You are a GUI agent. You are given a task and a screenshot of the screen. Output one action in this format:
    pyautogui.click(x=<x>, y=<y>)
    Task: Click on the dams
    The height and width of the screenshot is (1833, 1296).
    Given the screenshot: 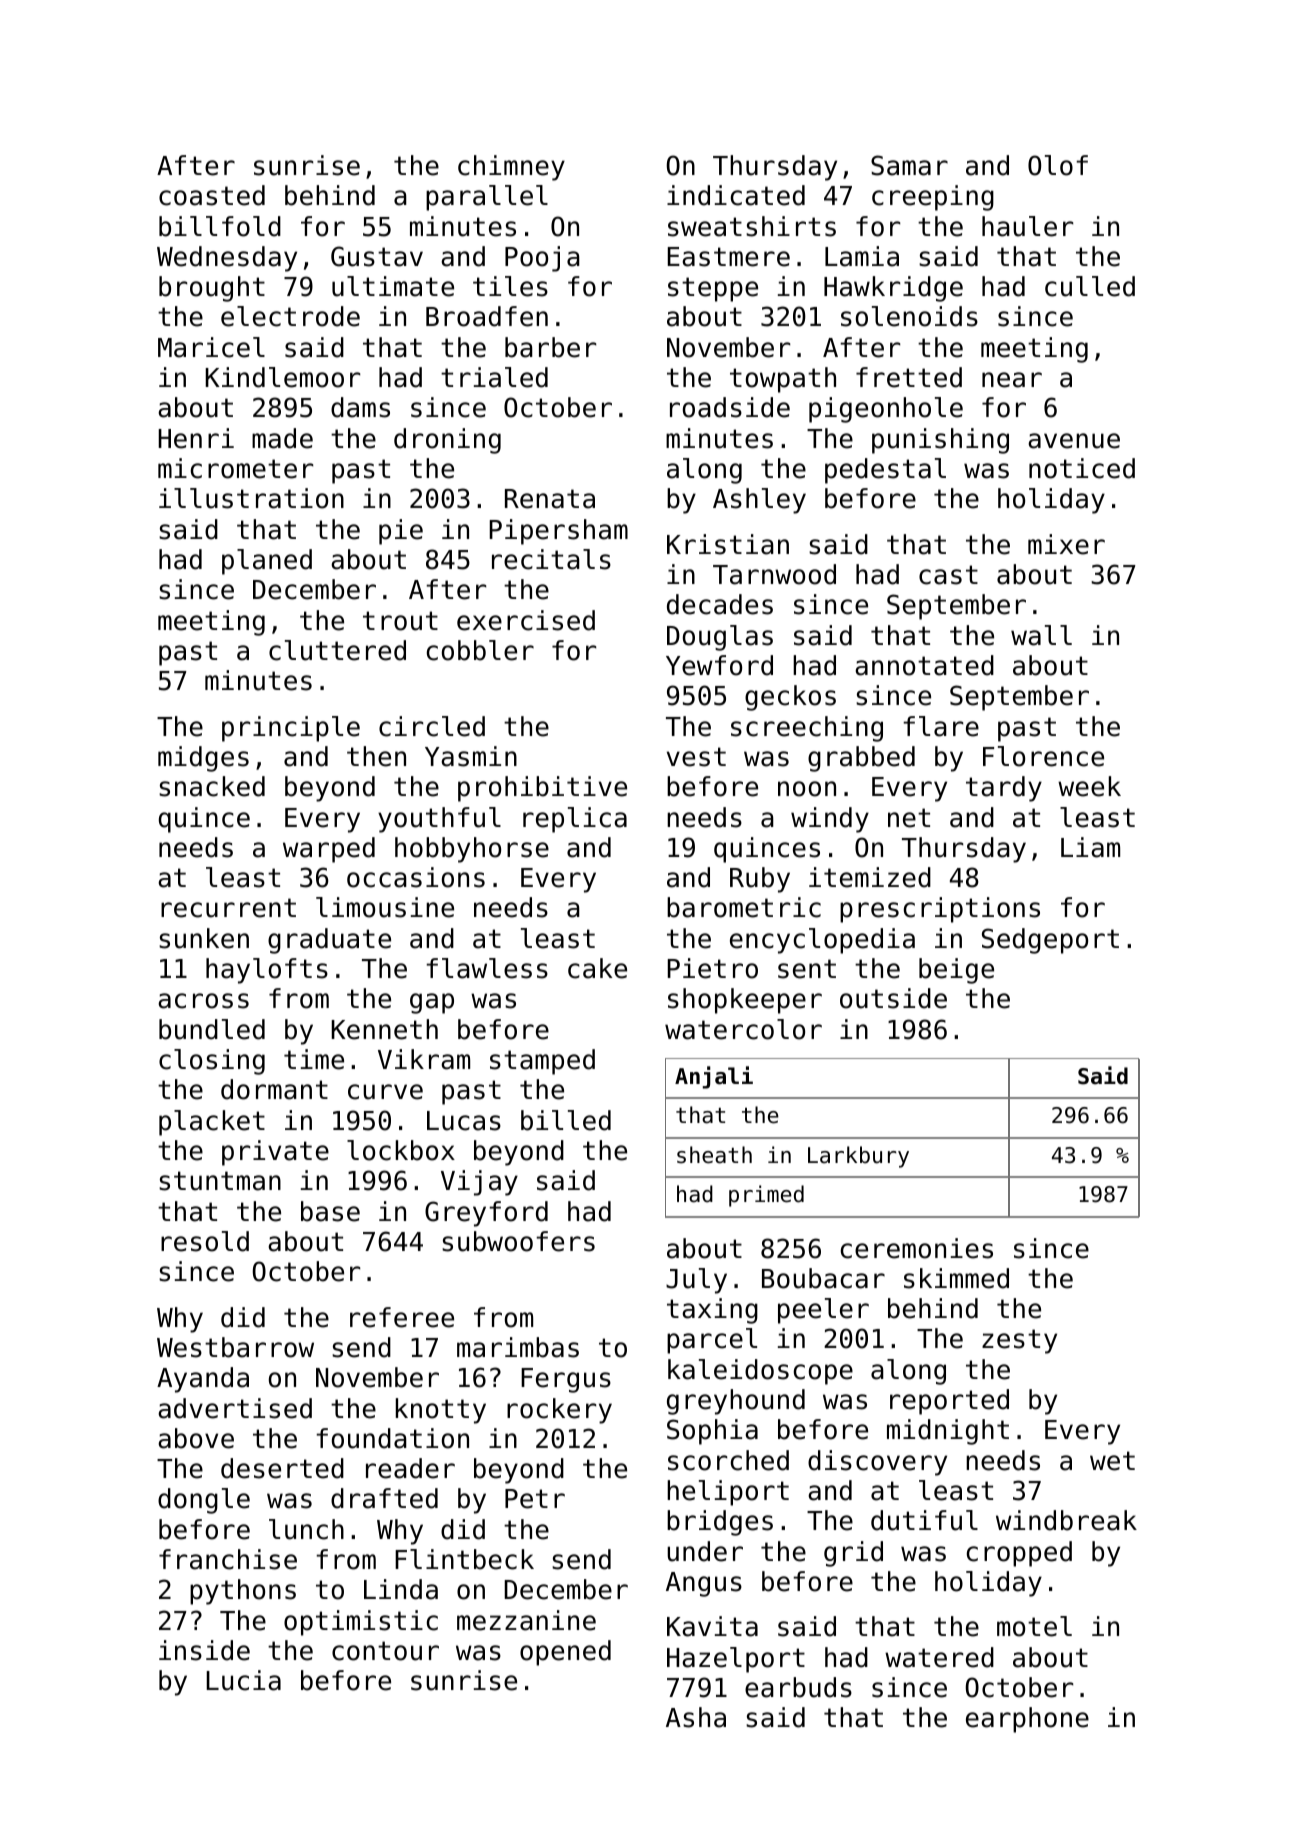 What is the action you would take?
    pyautogui.click(x=360, y=407)
